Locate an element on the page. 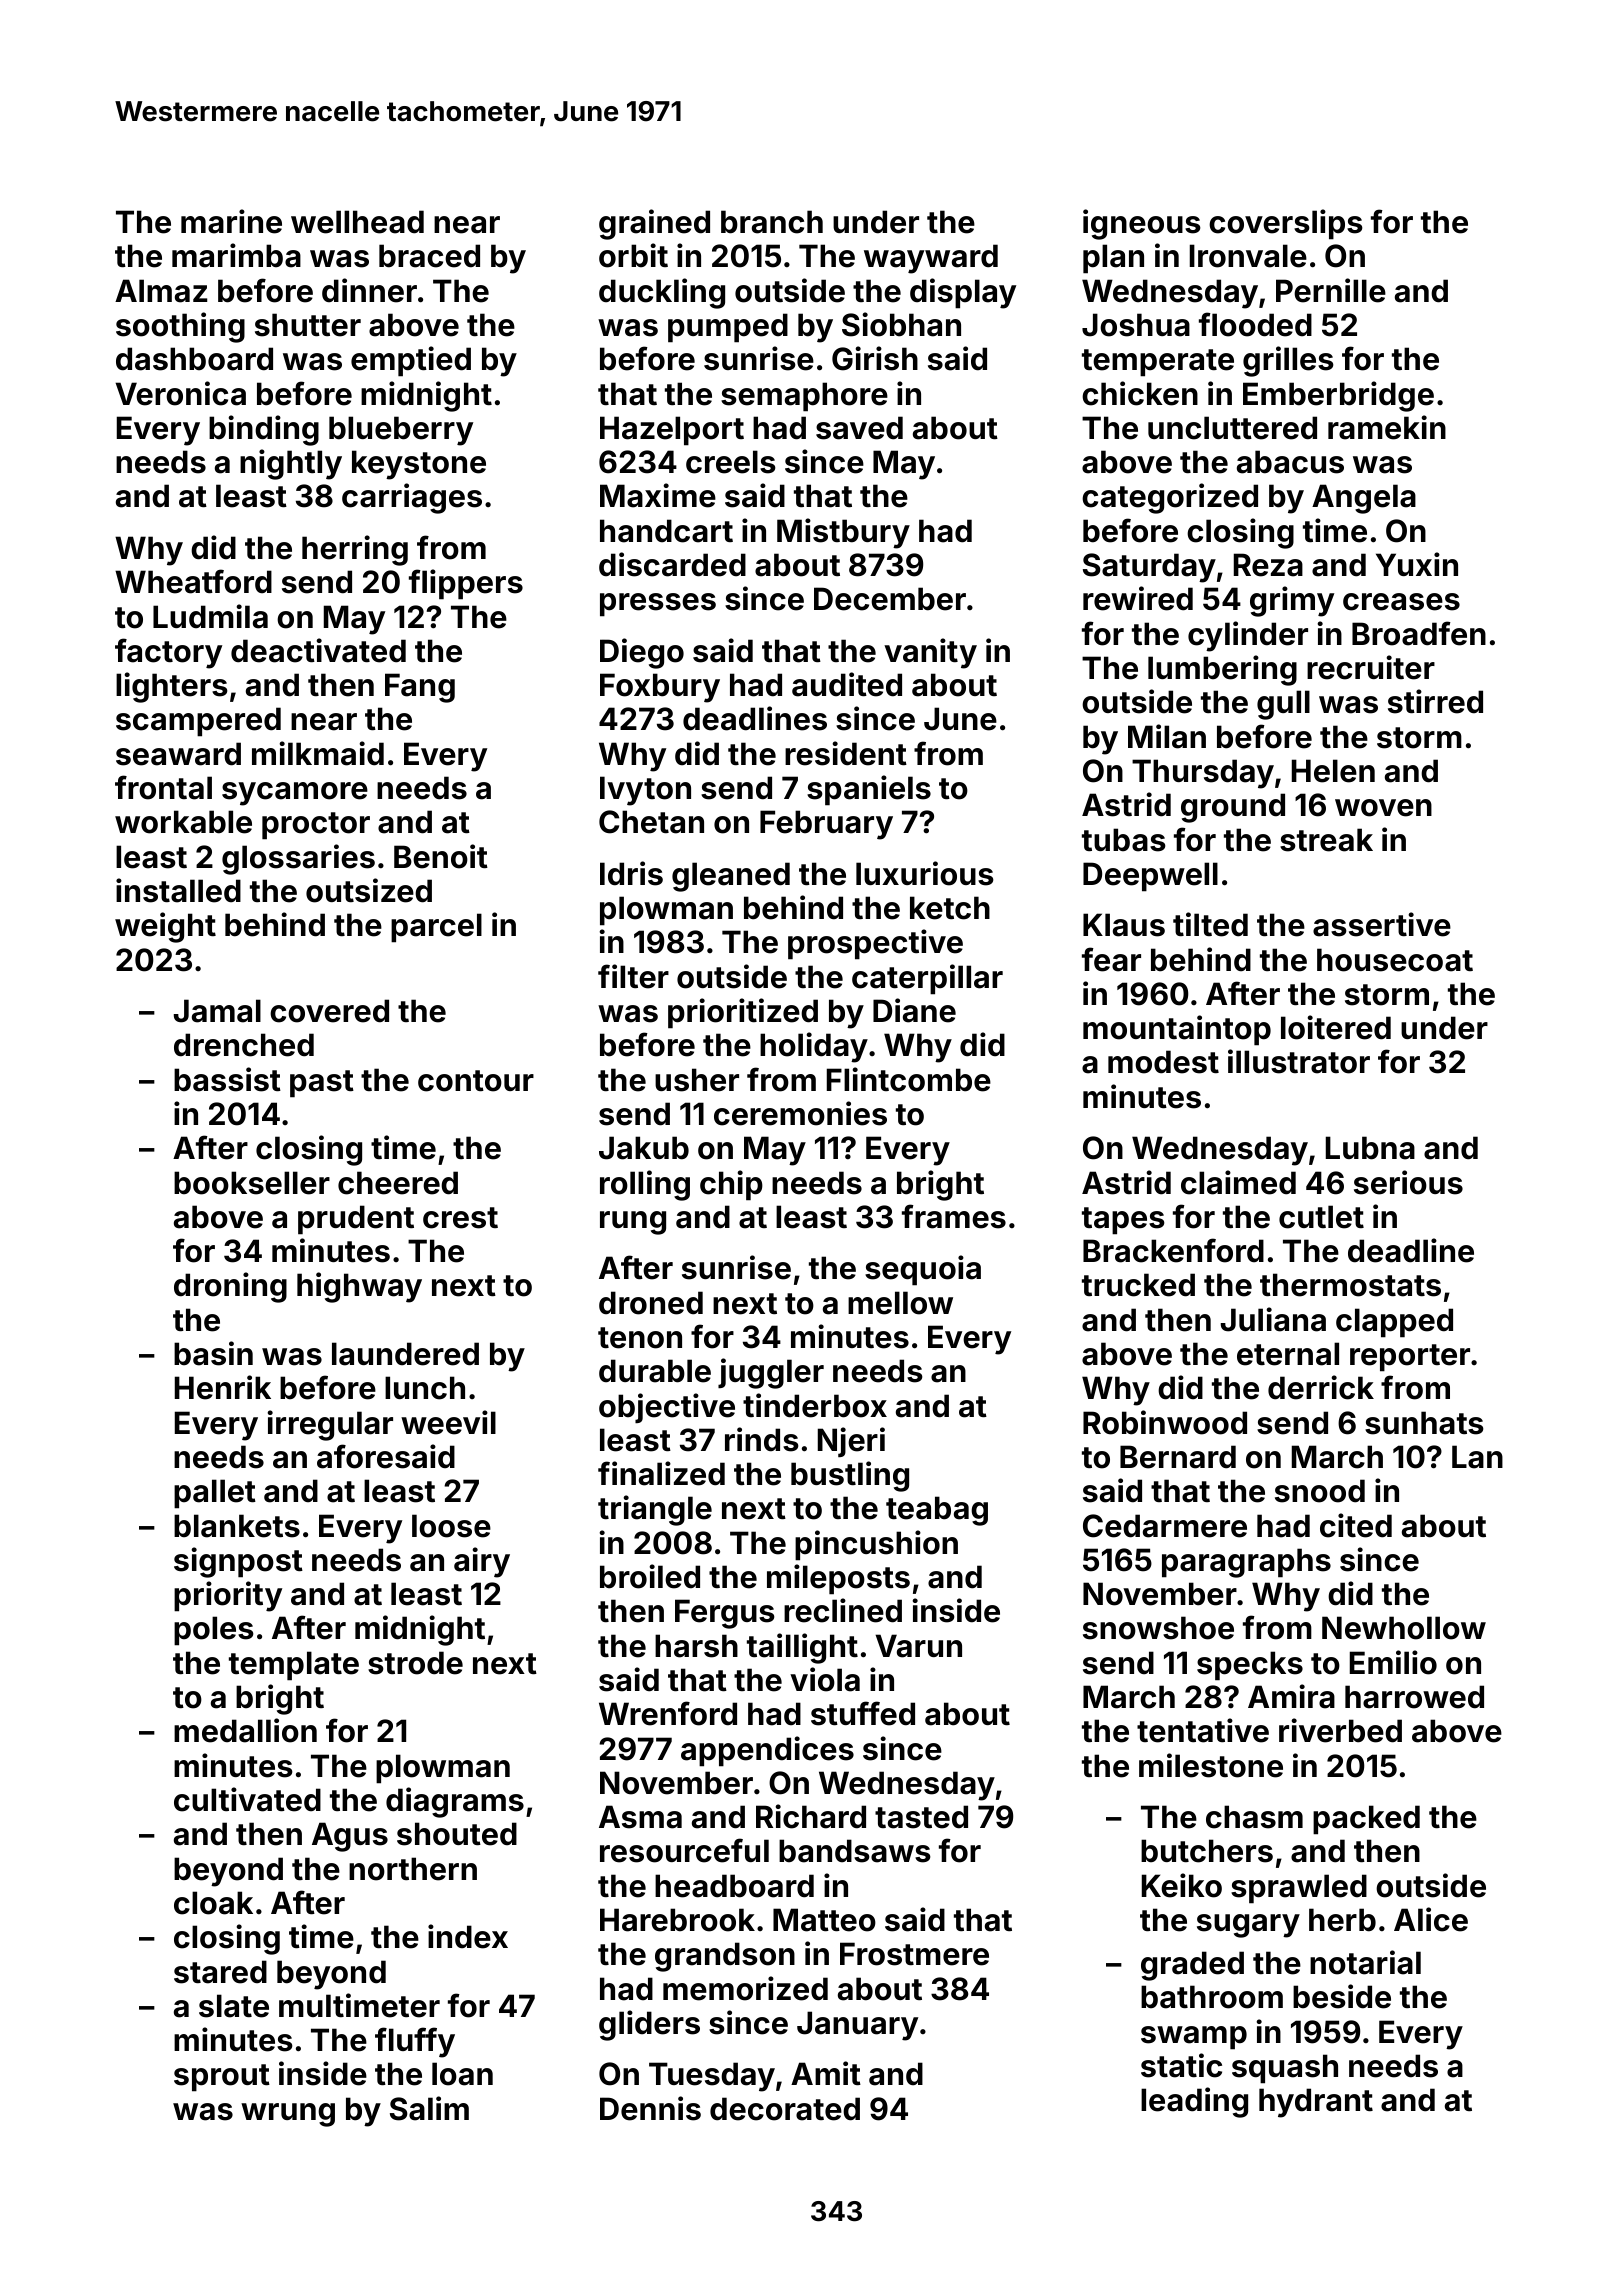 The image size is (1620, 2292). igneous is located at coordinates (1142, 224).
